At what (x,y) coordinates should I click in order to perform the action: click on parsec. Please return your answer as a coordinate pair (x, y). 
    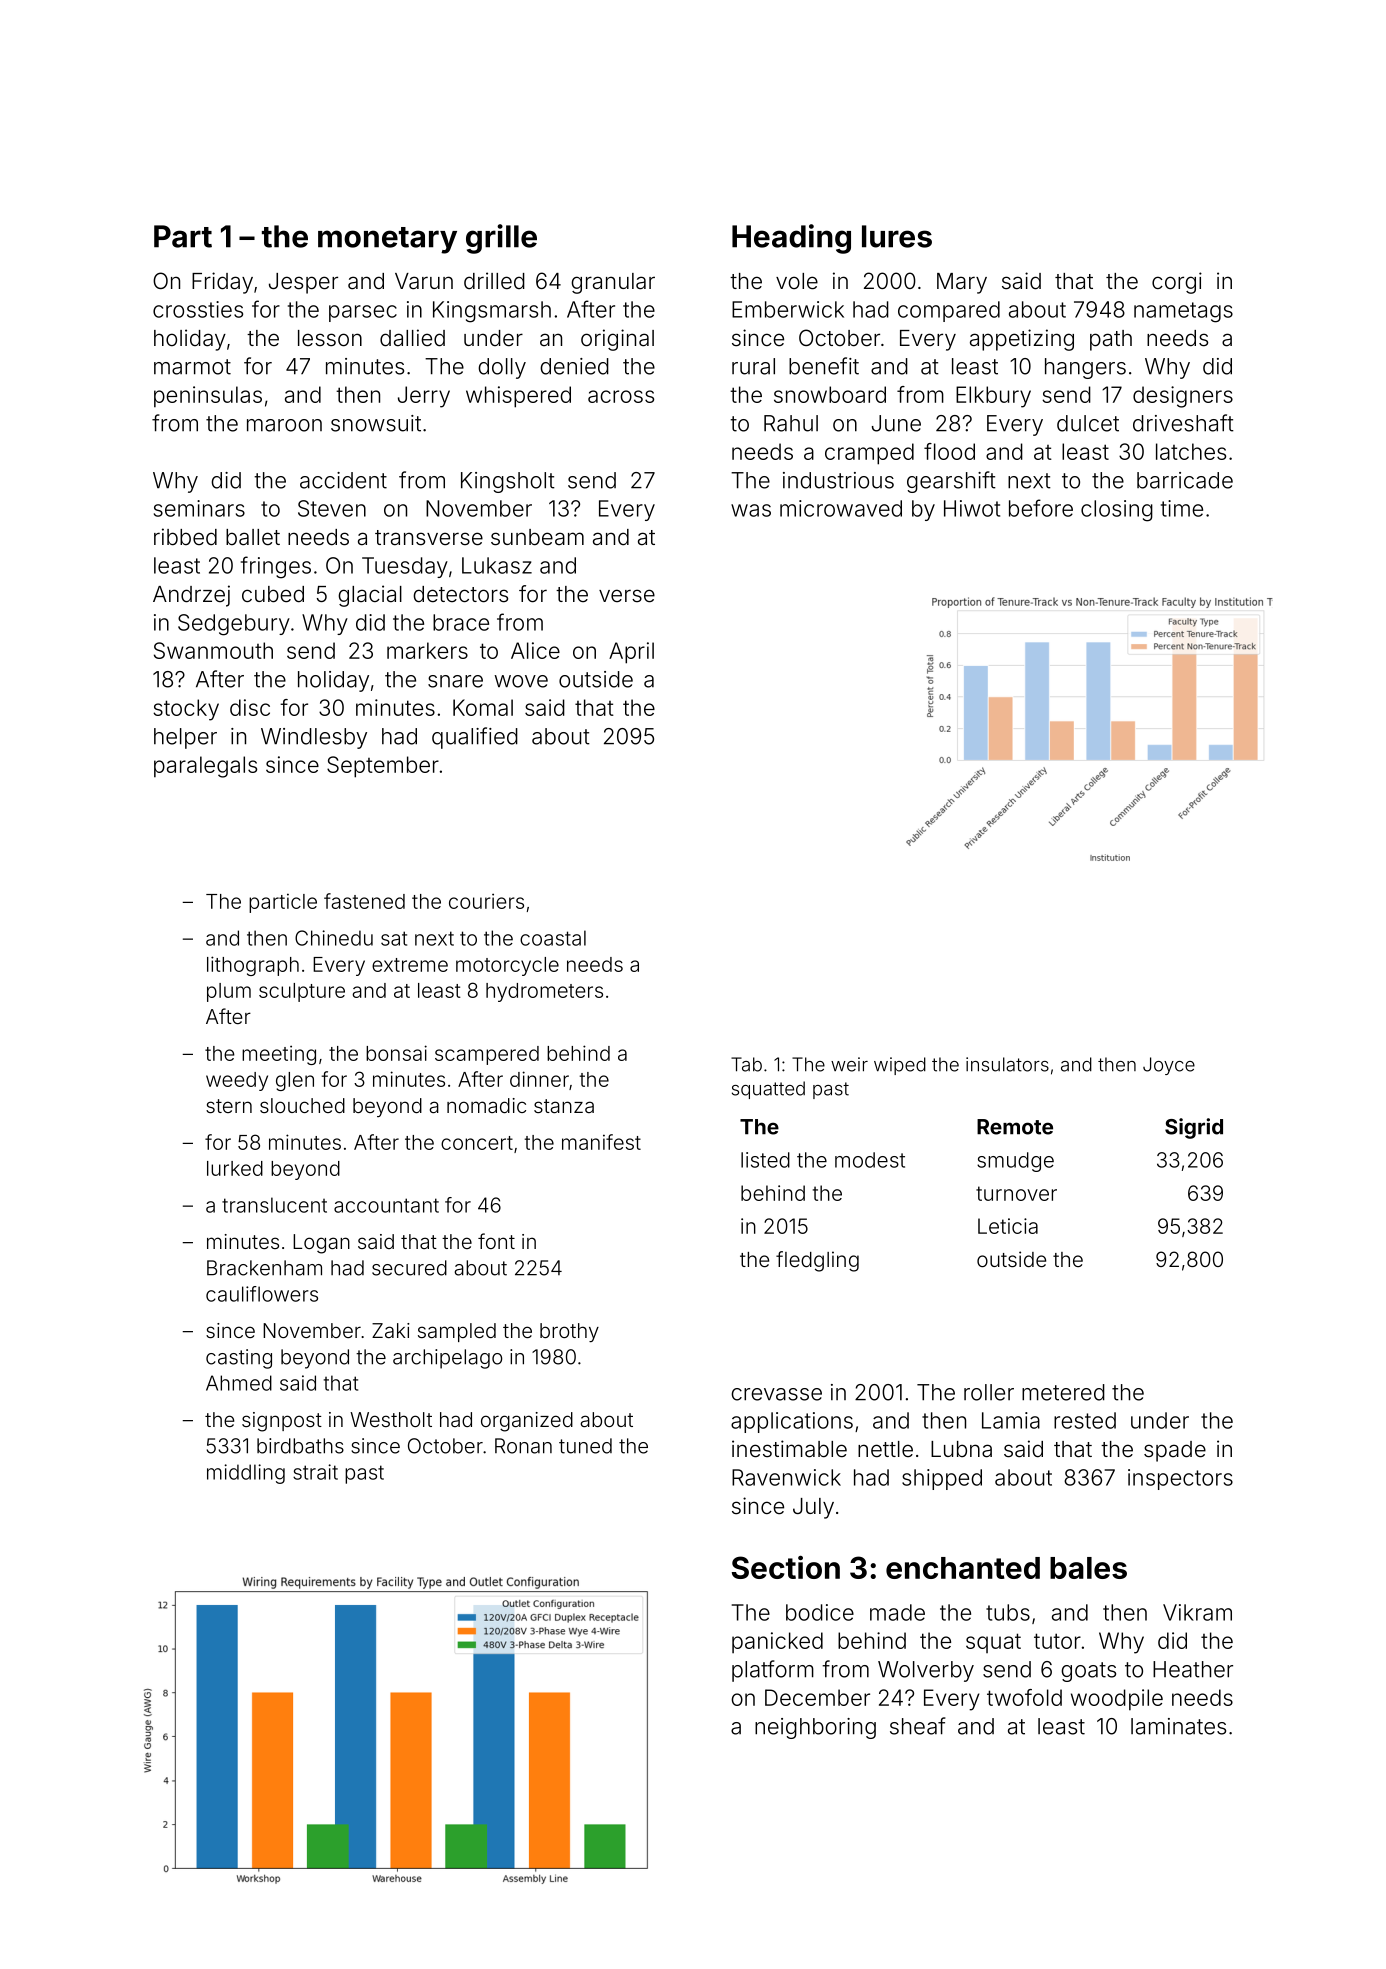
    Looking at the image, I should click on (363, 313).
